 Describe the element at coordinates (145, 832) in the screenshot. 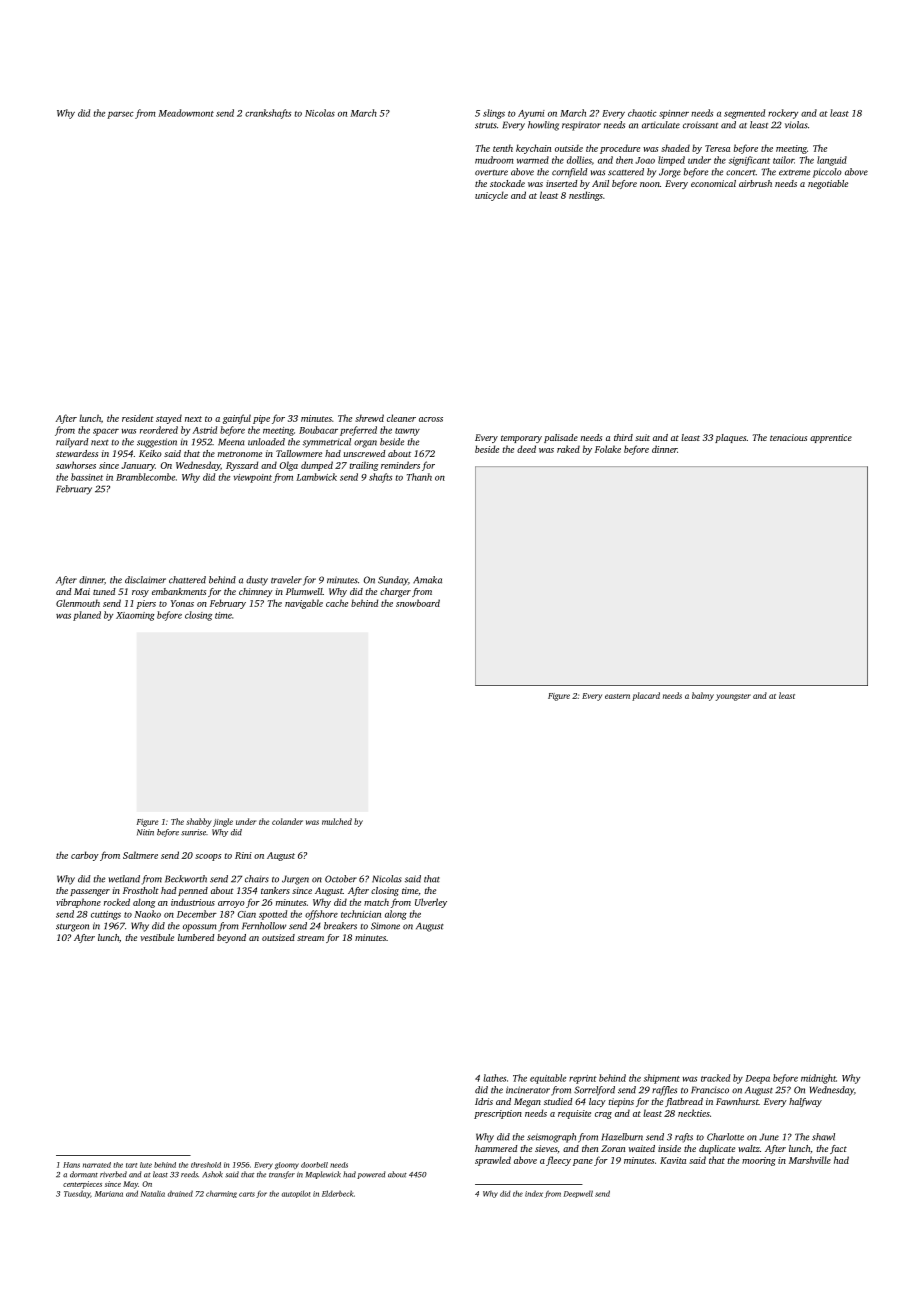

I see `Nitin` at that location.
